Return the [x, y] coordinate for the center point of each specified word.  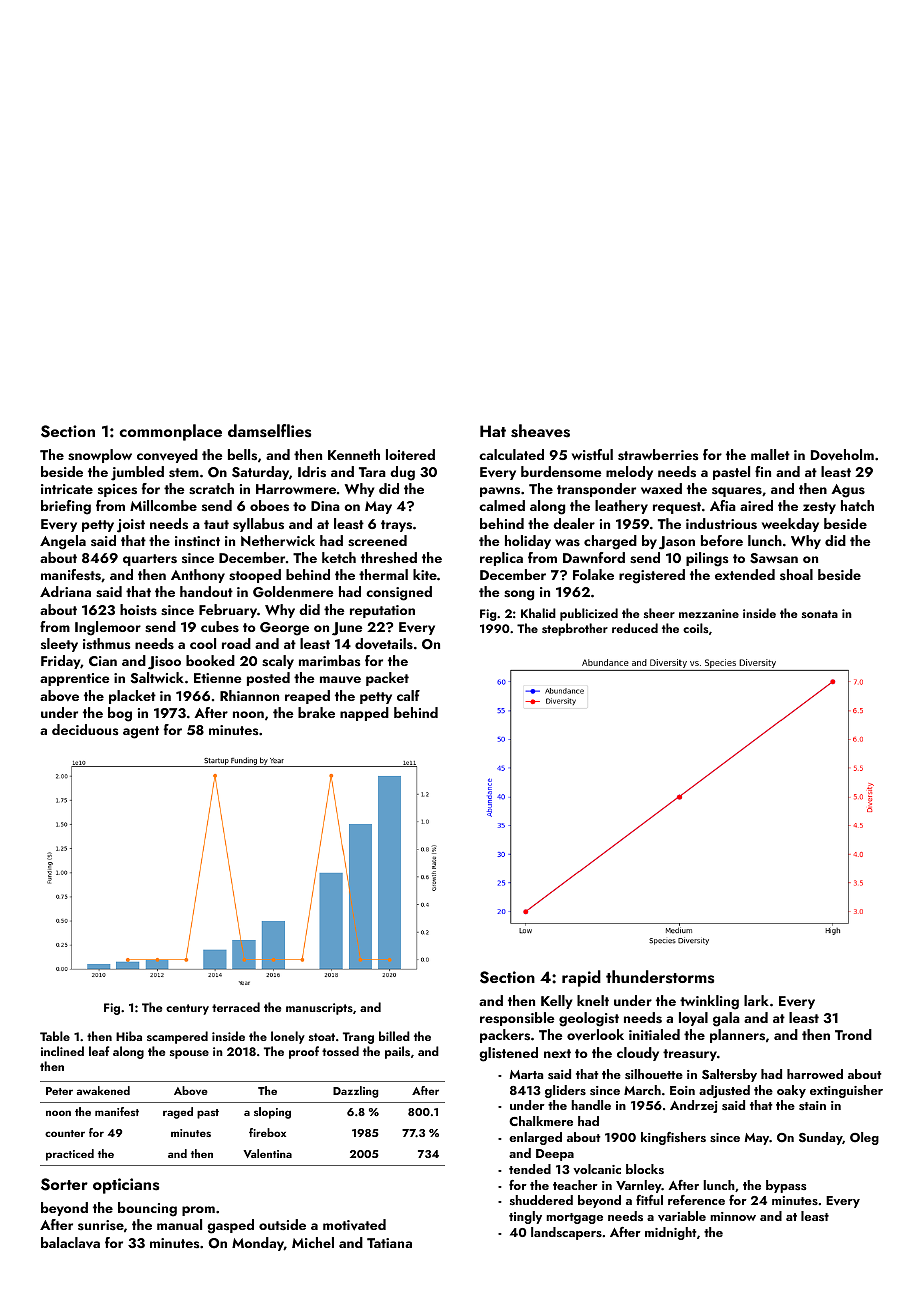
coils [695, 628]
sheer [659, 613]
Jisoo [164, 663]
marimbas [329, 660]
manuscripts [319, 1009]
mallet [770, 454]
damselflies [269, 431]
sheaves [540, 431]
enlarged [535, 1138]
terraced [236, 1007]
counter [65, 1133]
